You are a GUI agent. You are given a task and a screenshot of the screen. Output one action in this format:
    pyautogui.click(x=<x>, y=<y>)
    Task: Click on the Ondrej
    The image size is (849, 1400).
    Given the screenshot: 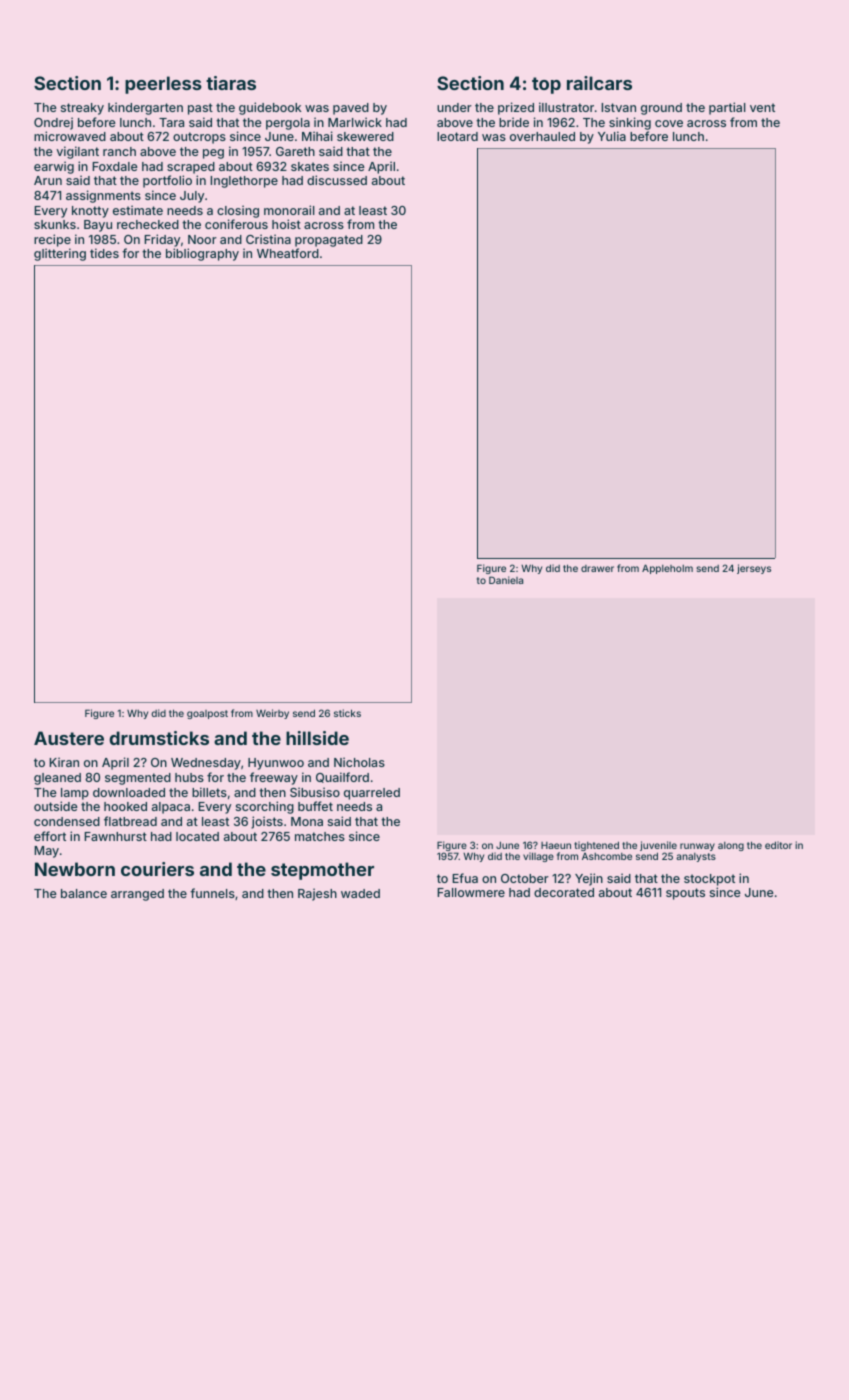 What is the action you would take?
    pyautogui.click(x=53, y=123)
